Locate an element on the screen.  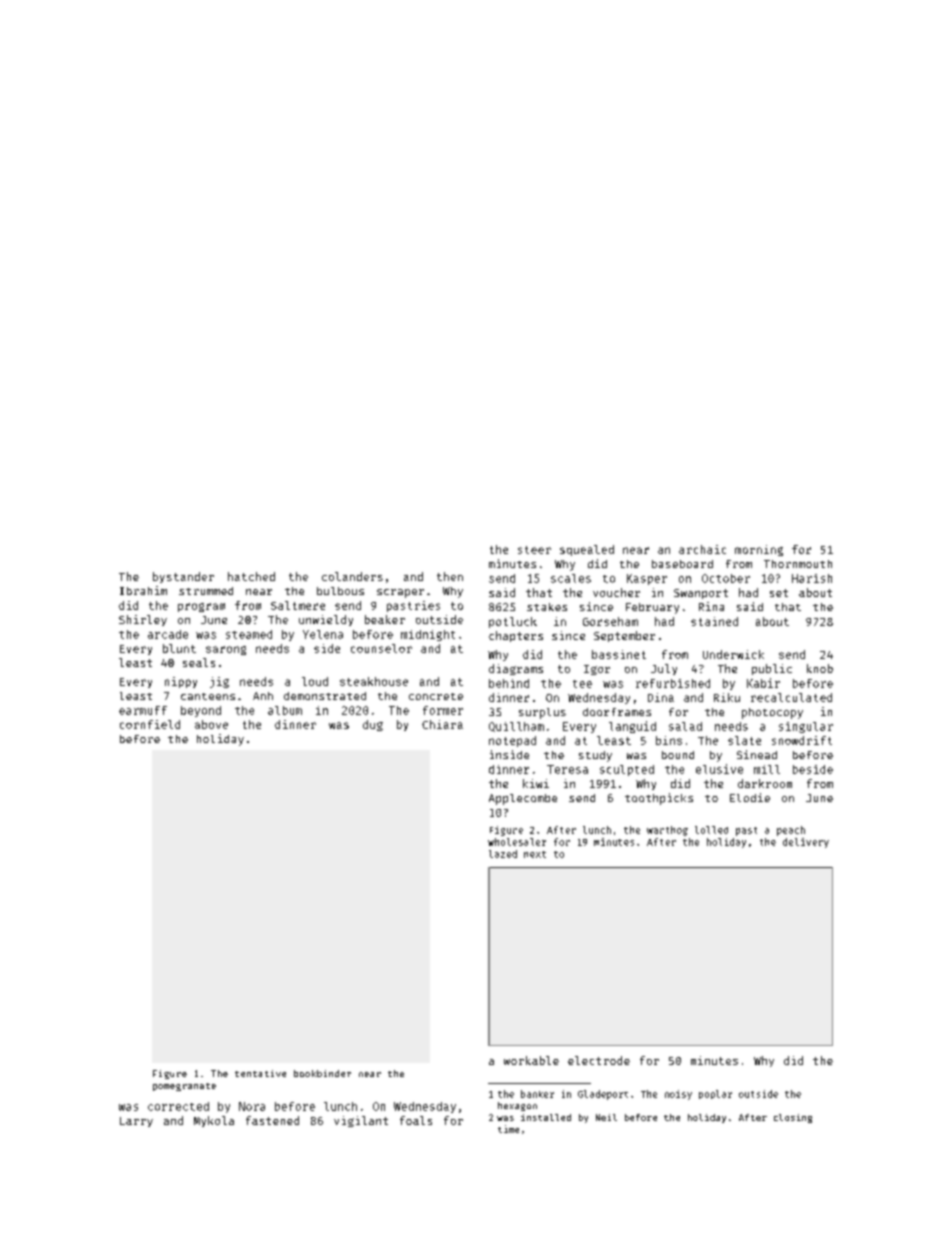
hatched is located at coordinates (251, 576).
